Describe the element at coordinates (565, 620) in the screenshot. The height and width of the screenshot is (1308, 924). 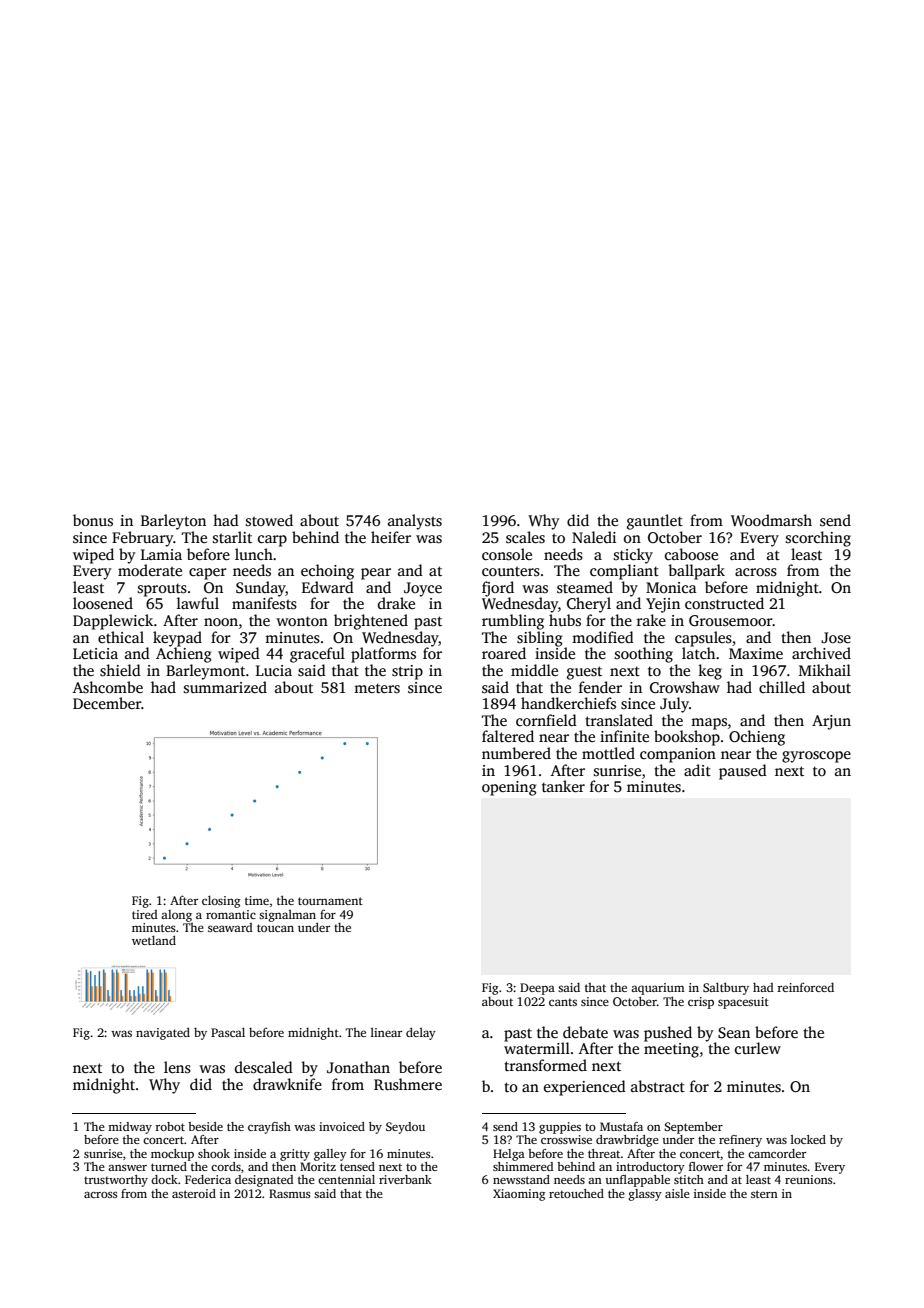
I see `hubs` at that location.
